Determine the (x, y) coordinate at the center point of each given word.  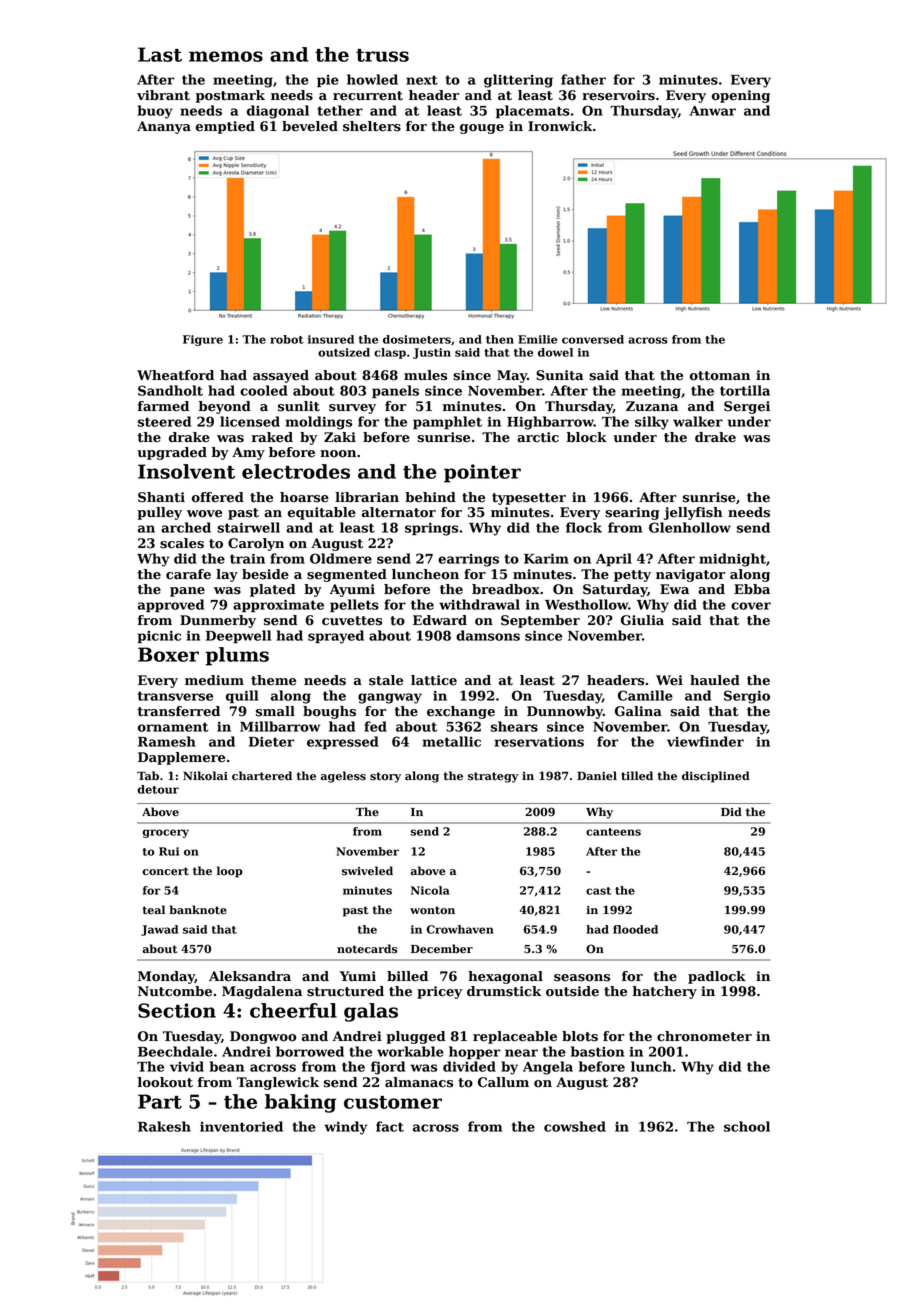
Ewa (674, 589)
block (587, 437)
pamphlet (447, 422)
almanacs (419, 1082)
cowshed (575, 1126)
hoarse (304, 497)
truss (382, 55)
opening (741, 96)
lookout (165, 1082)
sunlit (299, 406)
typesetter (529, 499)
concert (166, 871)
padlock (717, 977)
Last (160, 54)
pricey (439, 992)
